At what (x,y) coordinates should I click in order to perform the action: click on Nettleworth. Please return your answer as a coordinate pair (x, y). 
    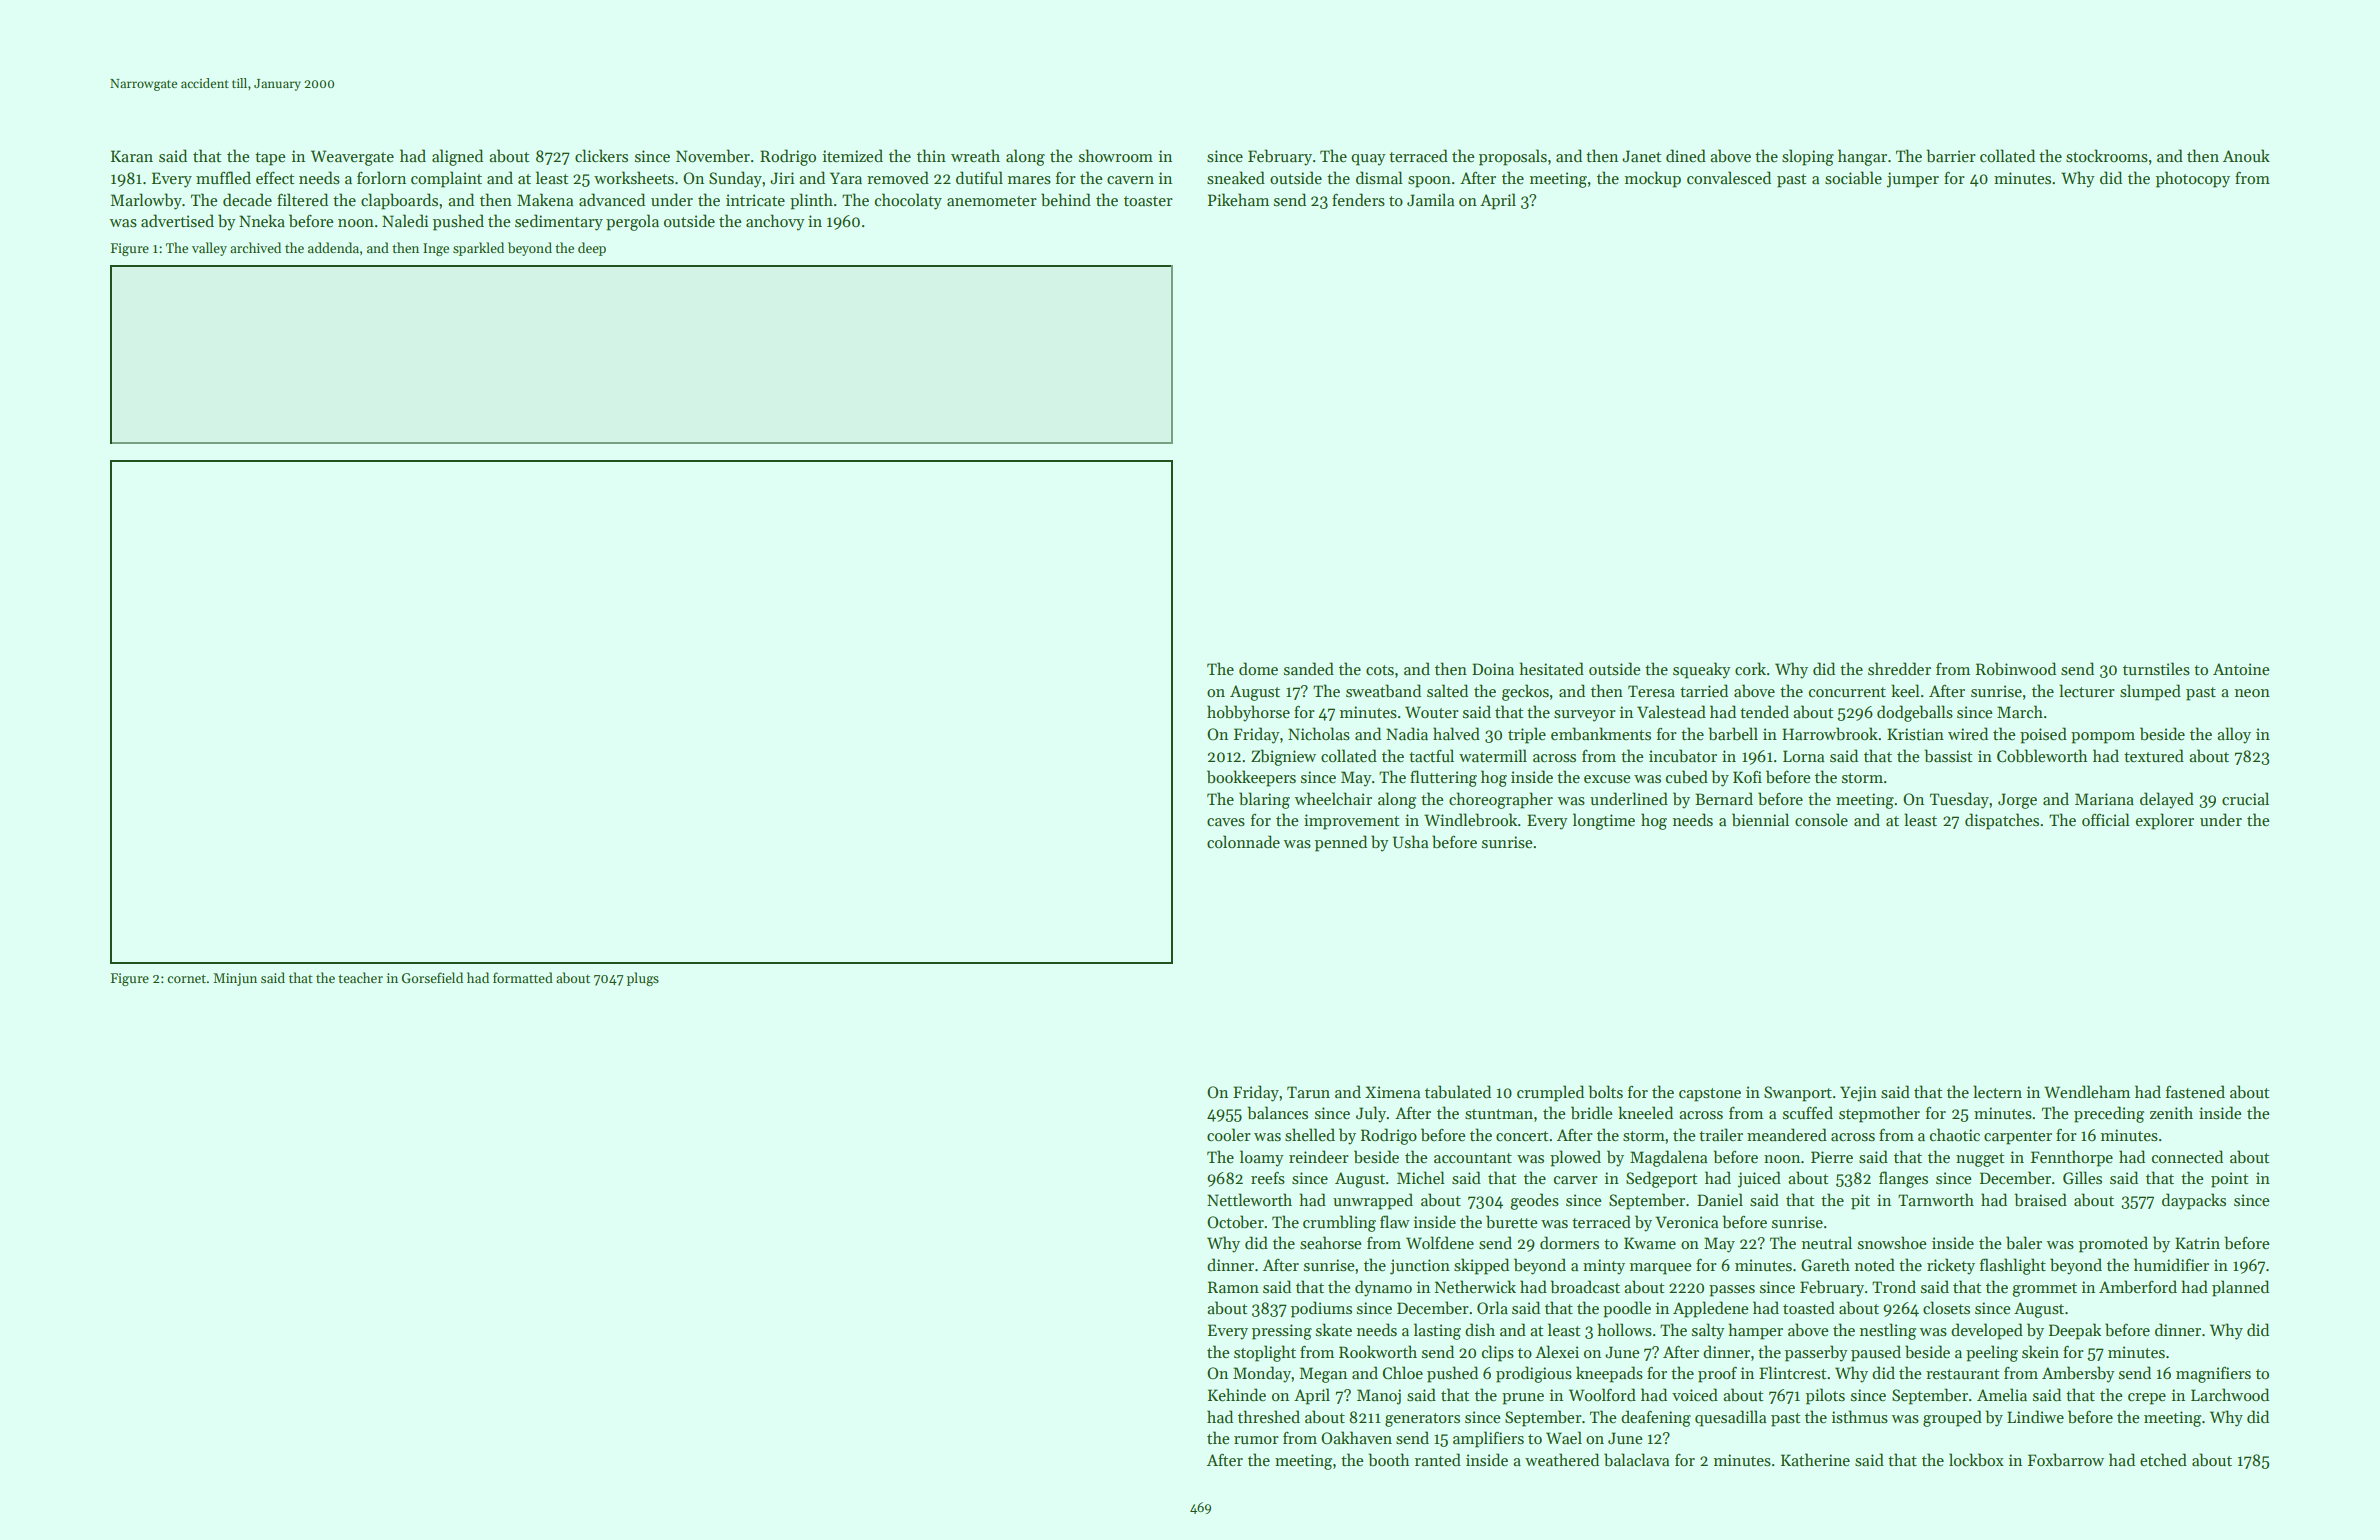
    Looking at the image, I should click on (1249, 1199).
